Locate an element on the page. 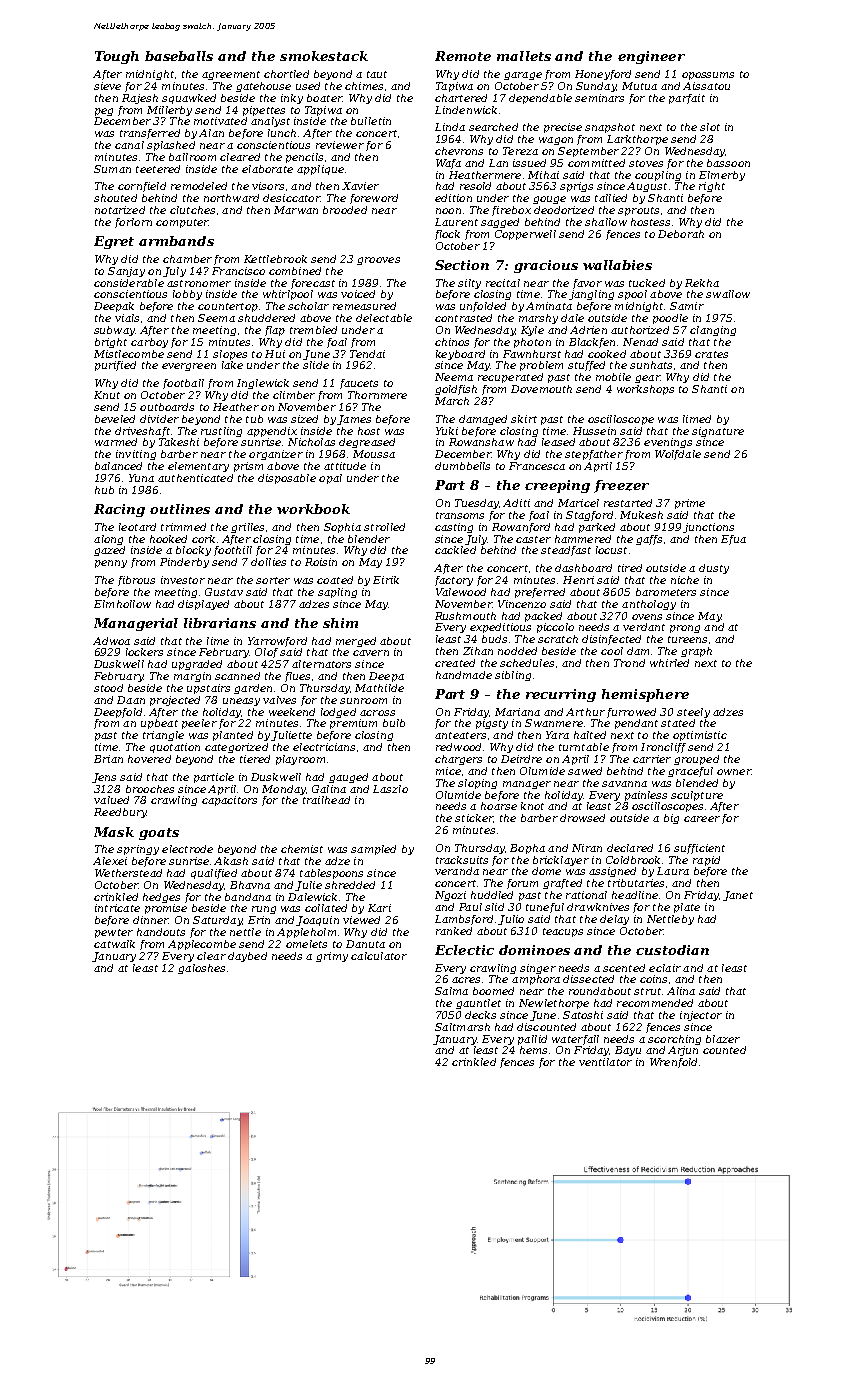 The height and width of the document is (1400, 849). bassoon is located at coordinates (728, 163).
